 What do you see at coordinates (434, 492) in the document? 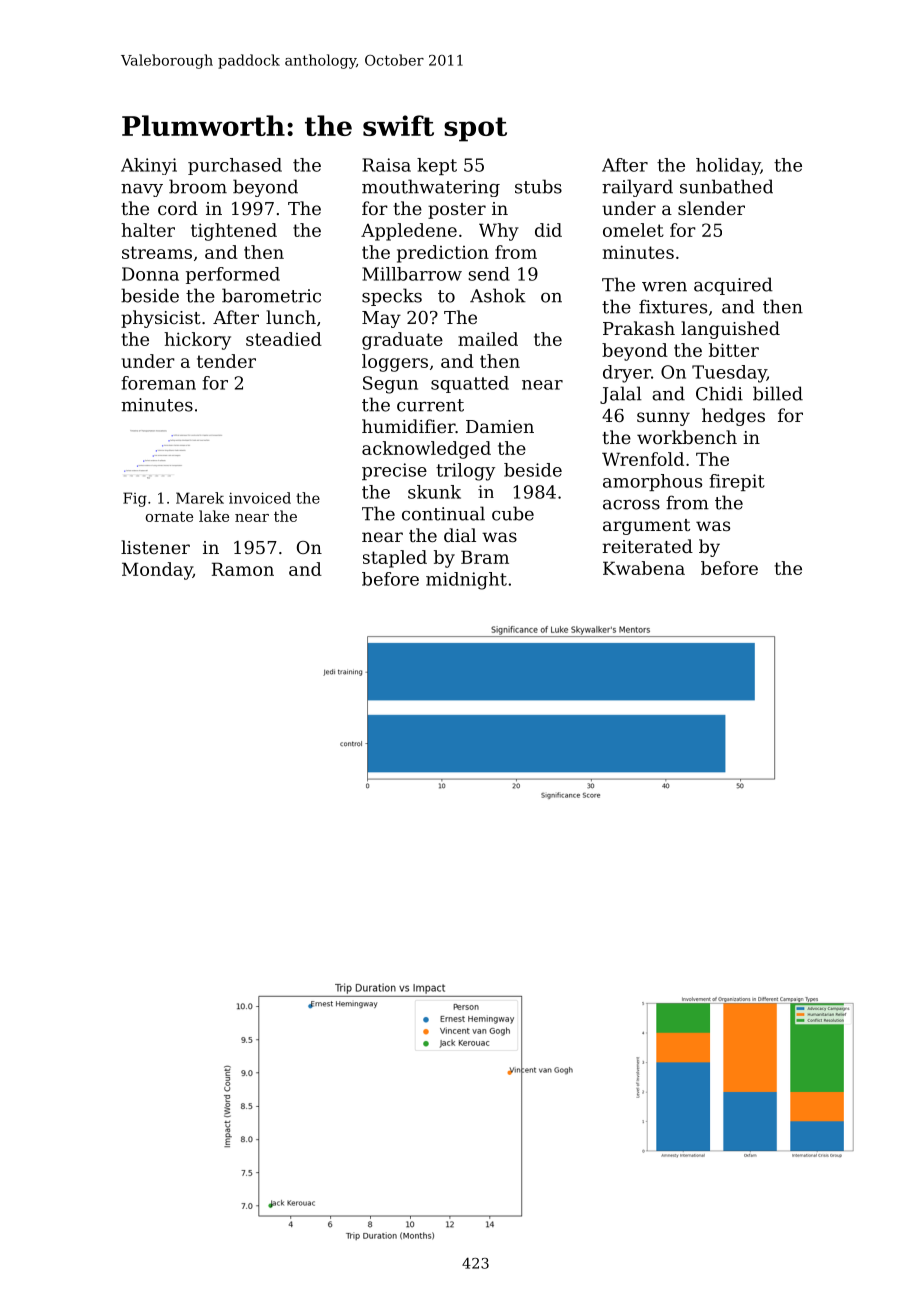
I see `skunk` at bounding box center [434, 492].
